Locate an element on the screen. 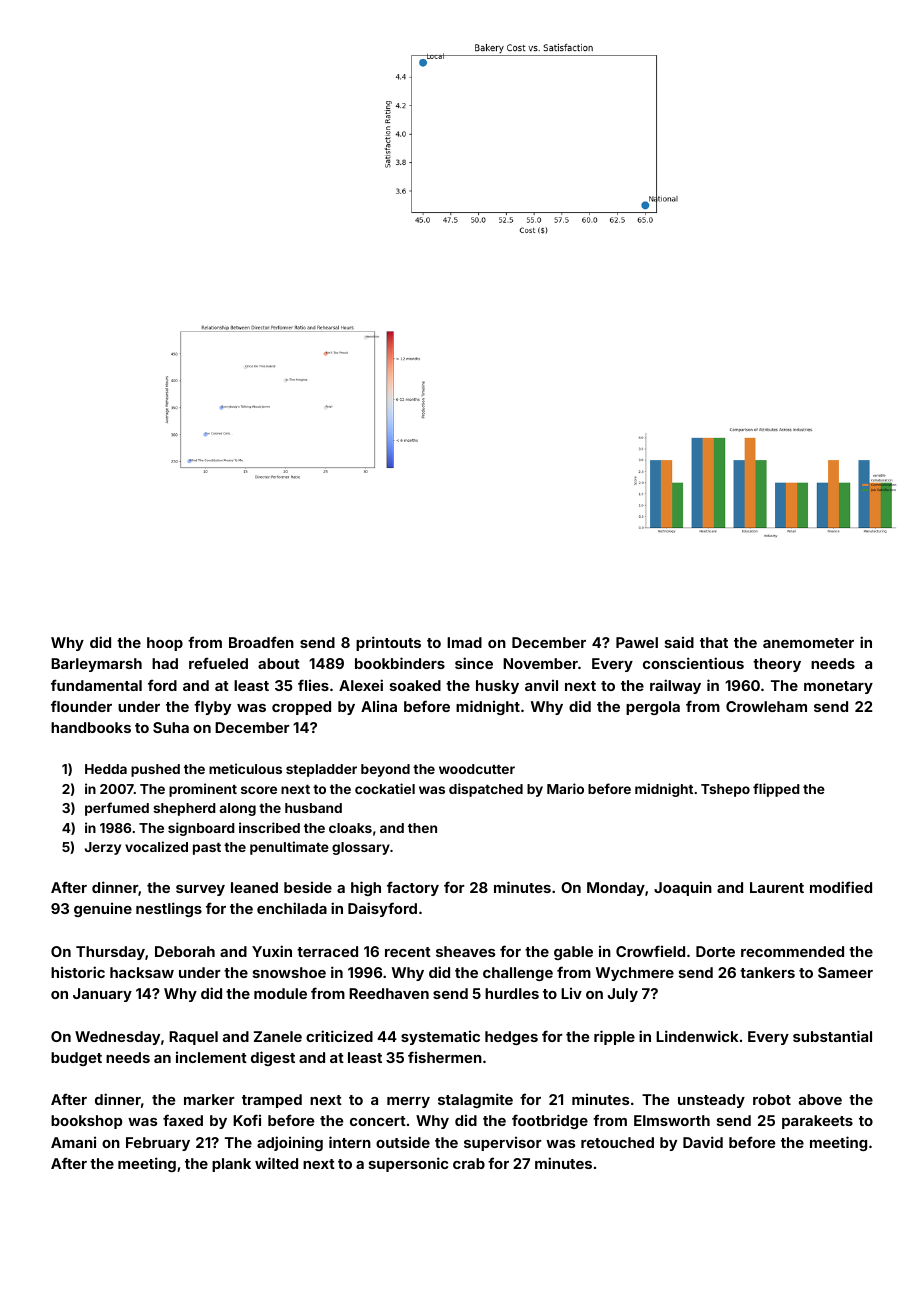 This screenshot has height=1314, width=924. inscribed is located at coordinates (269, 827).
